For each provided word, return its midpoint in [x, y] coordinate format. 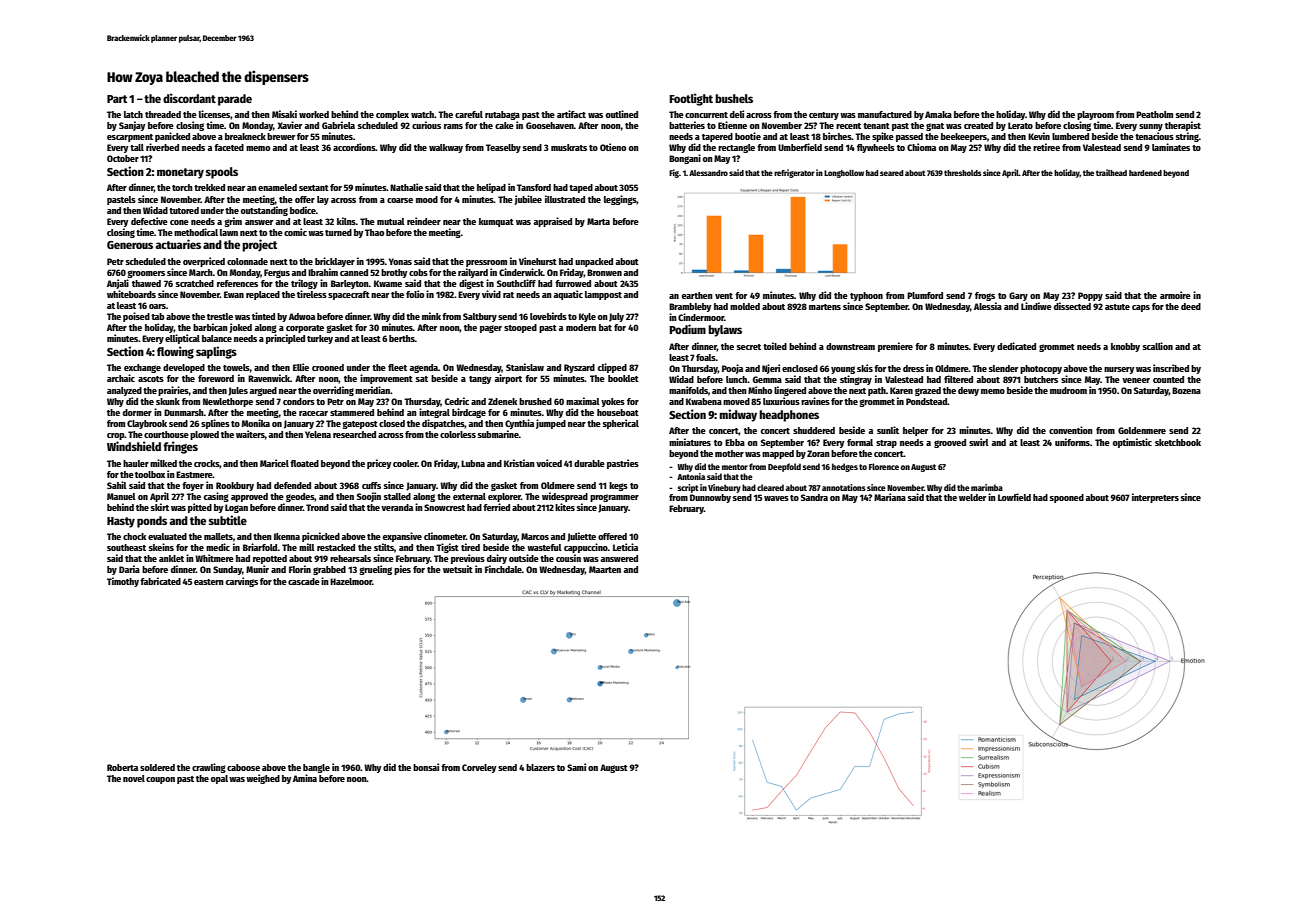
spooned [1067, 498]
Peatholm [1154, 114]
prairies [173, 391]
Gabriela [338, 125]
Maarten [605, 569]
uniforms [1072, 442]
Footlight [691, 99]
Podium [688, 329]
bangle [316, 768]
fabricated [160, 581]
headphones [789, 416]
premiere [895, 347]
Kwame [388, 283]
